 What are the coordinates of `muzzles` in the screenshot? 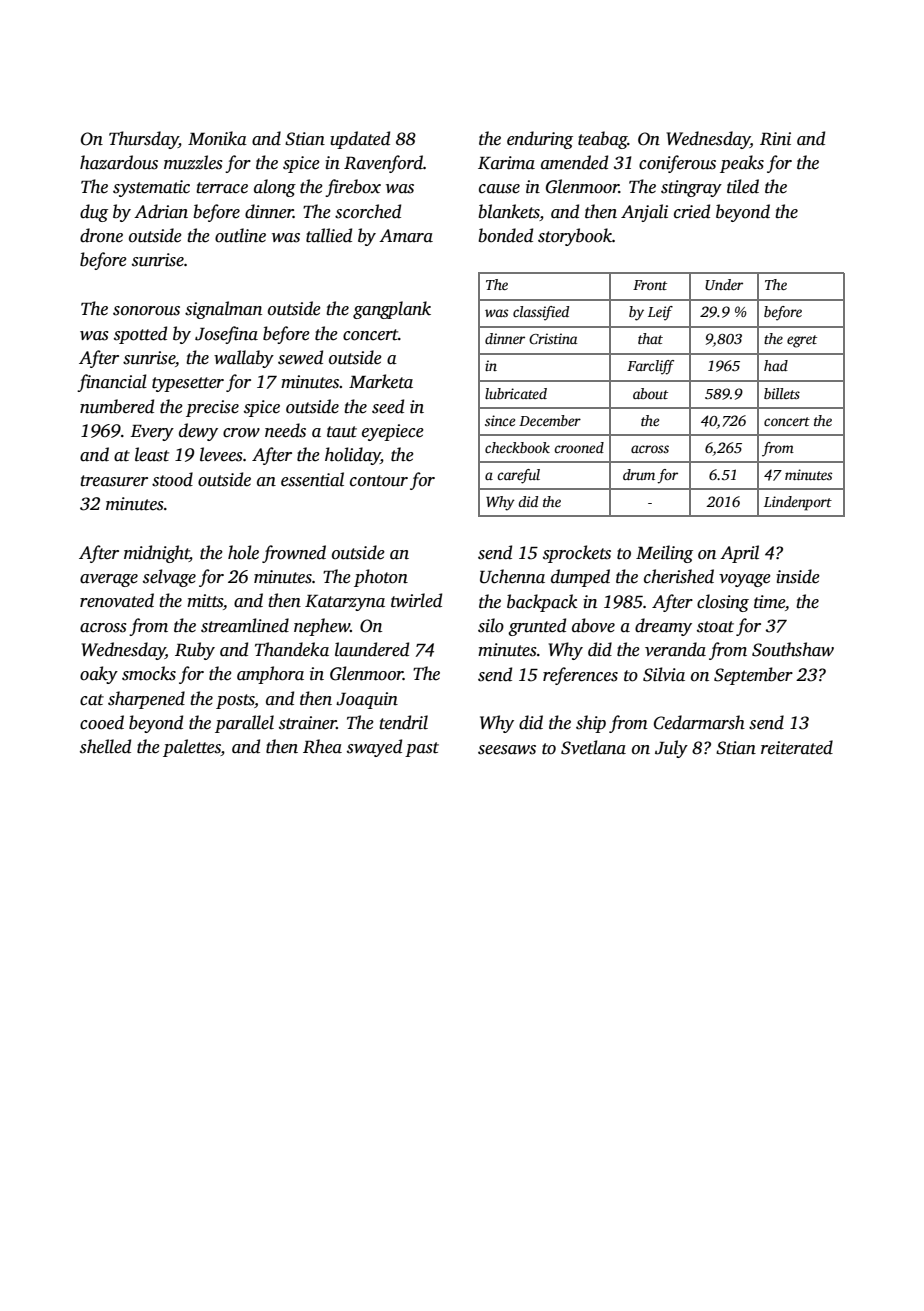 It's located at (193, 162).
